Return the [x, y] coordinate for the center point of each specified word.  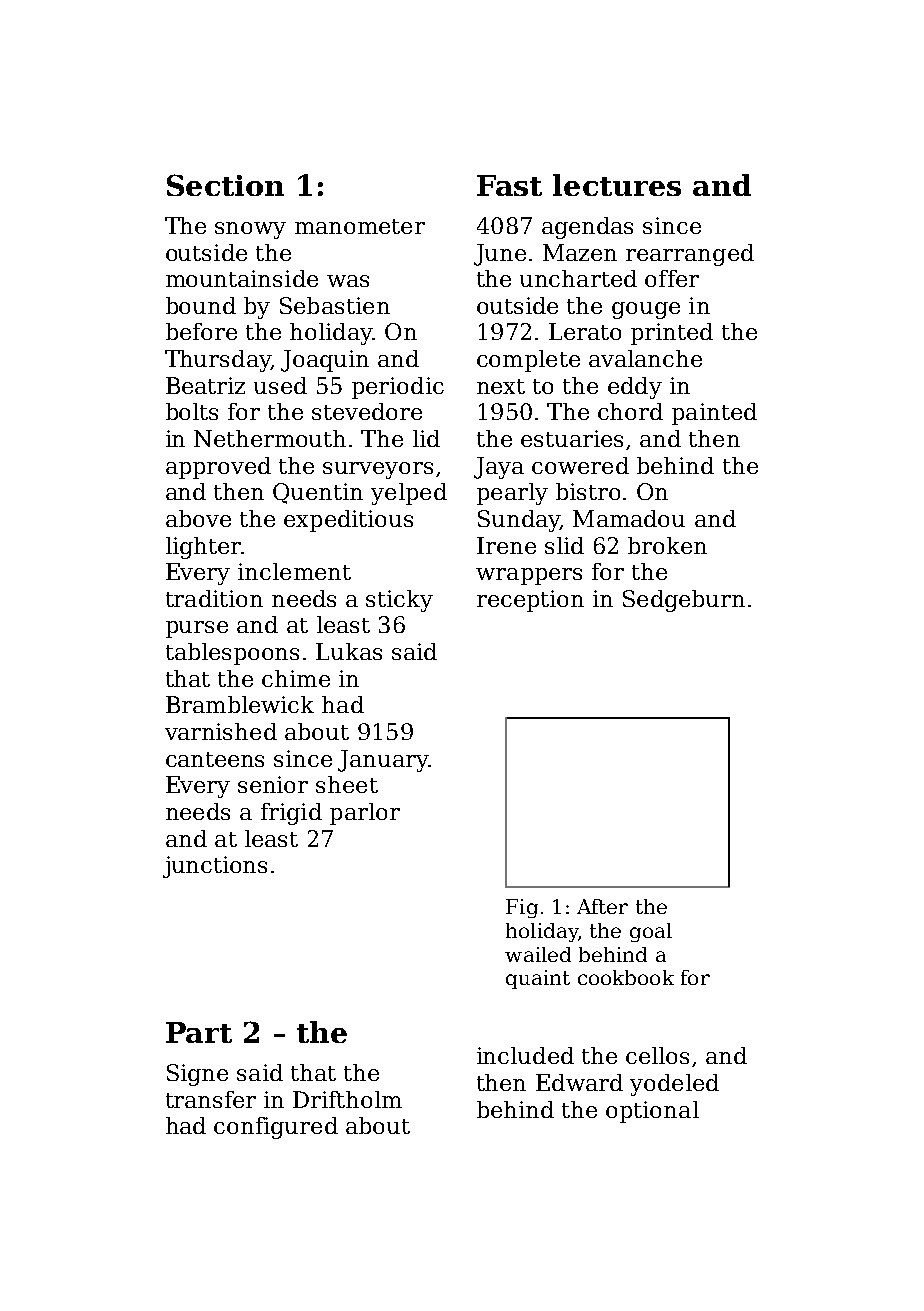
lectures [617, 185]
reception [530, 601]
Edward [579, 1082]
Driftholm [347, 1099]
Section [225, 185]
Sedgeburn [684, 601]
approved [218, 468]
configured [276, 1128]
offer [672, 278]
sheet [347, 784]
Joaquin [325, 361]
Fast [509, 185]
